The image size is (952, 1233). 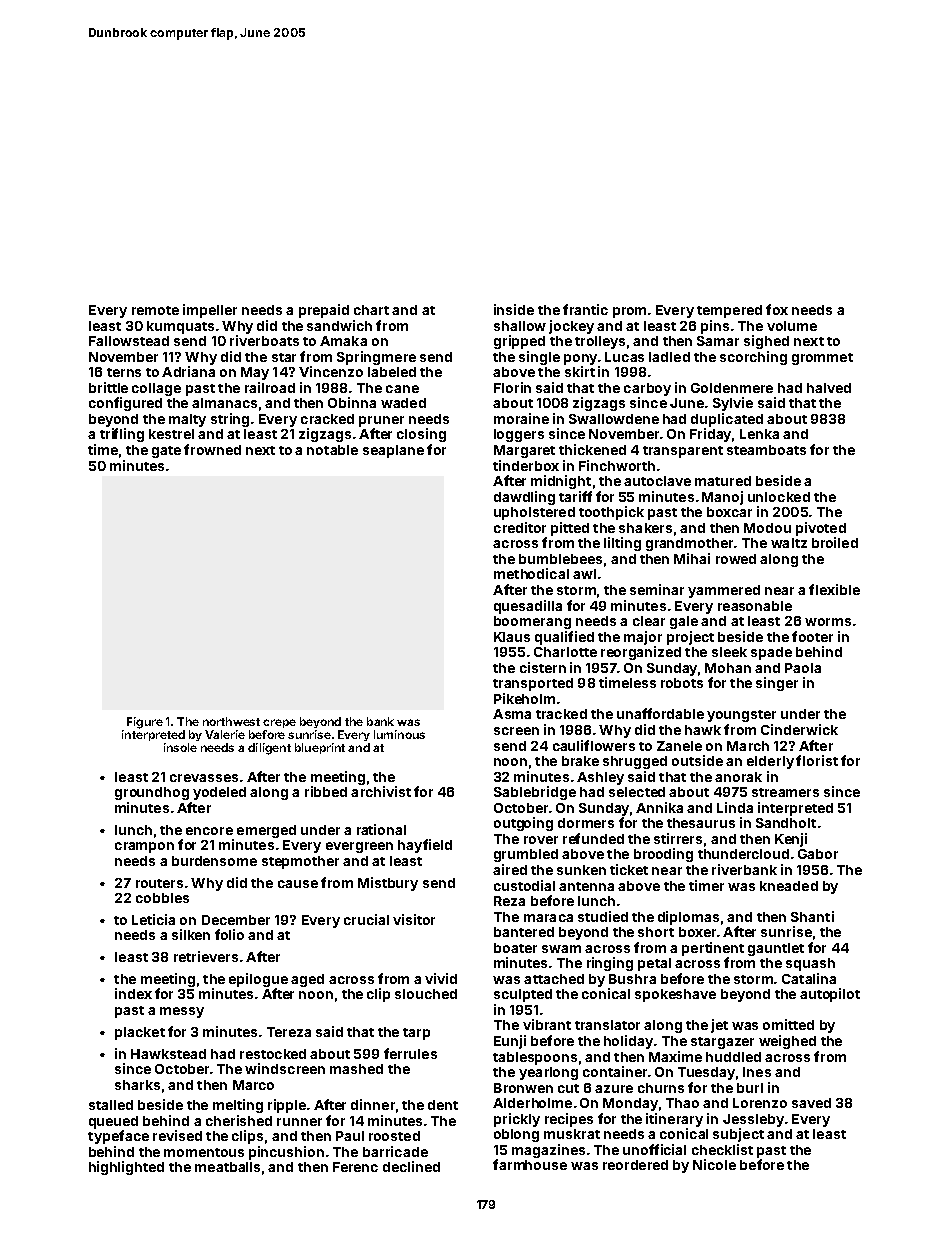 I want to click on northwest, so click(x=231, y=721).
